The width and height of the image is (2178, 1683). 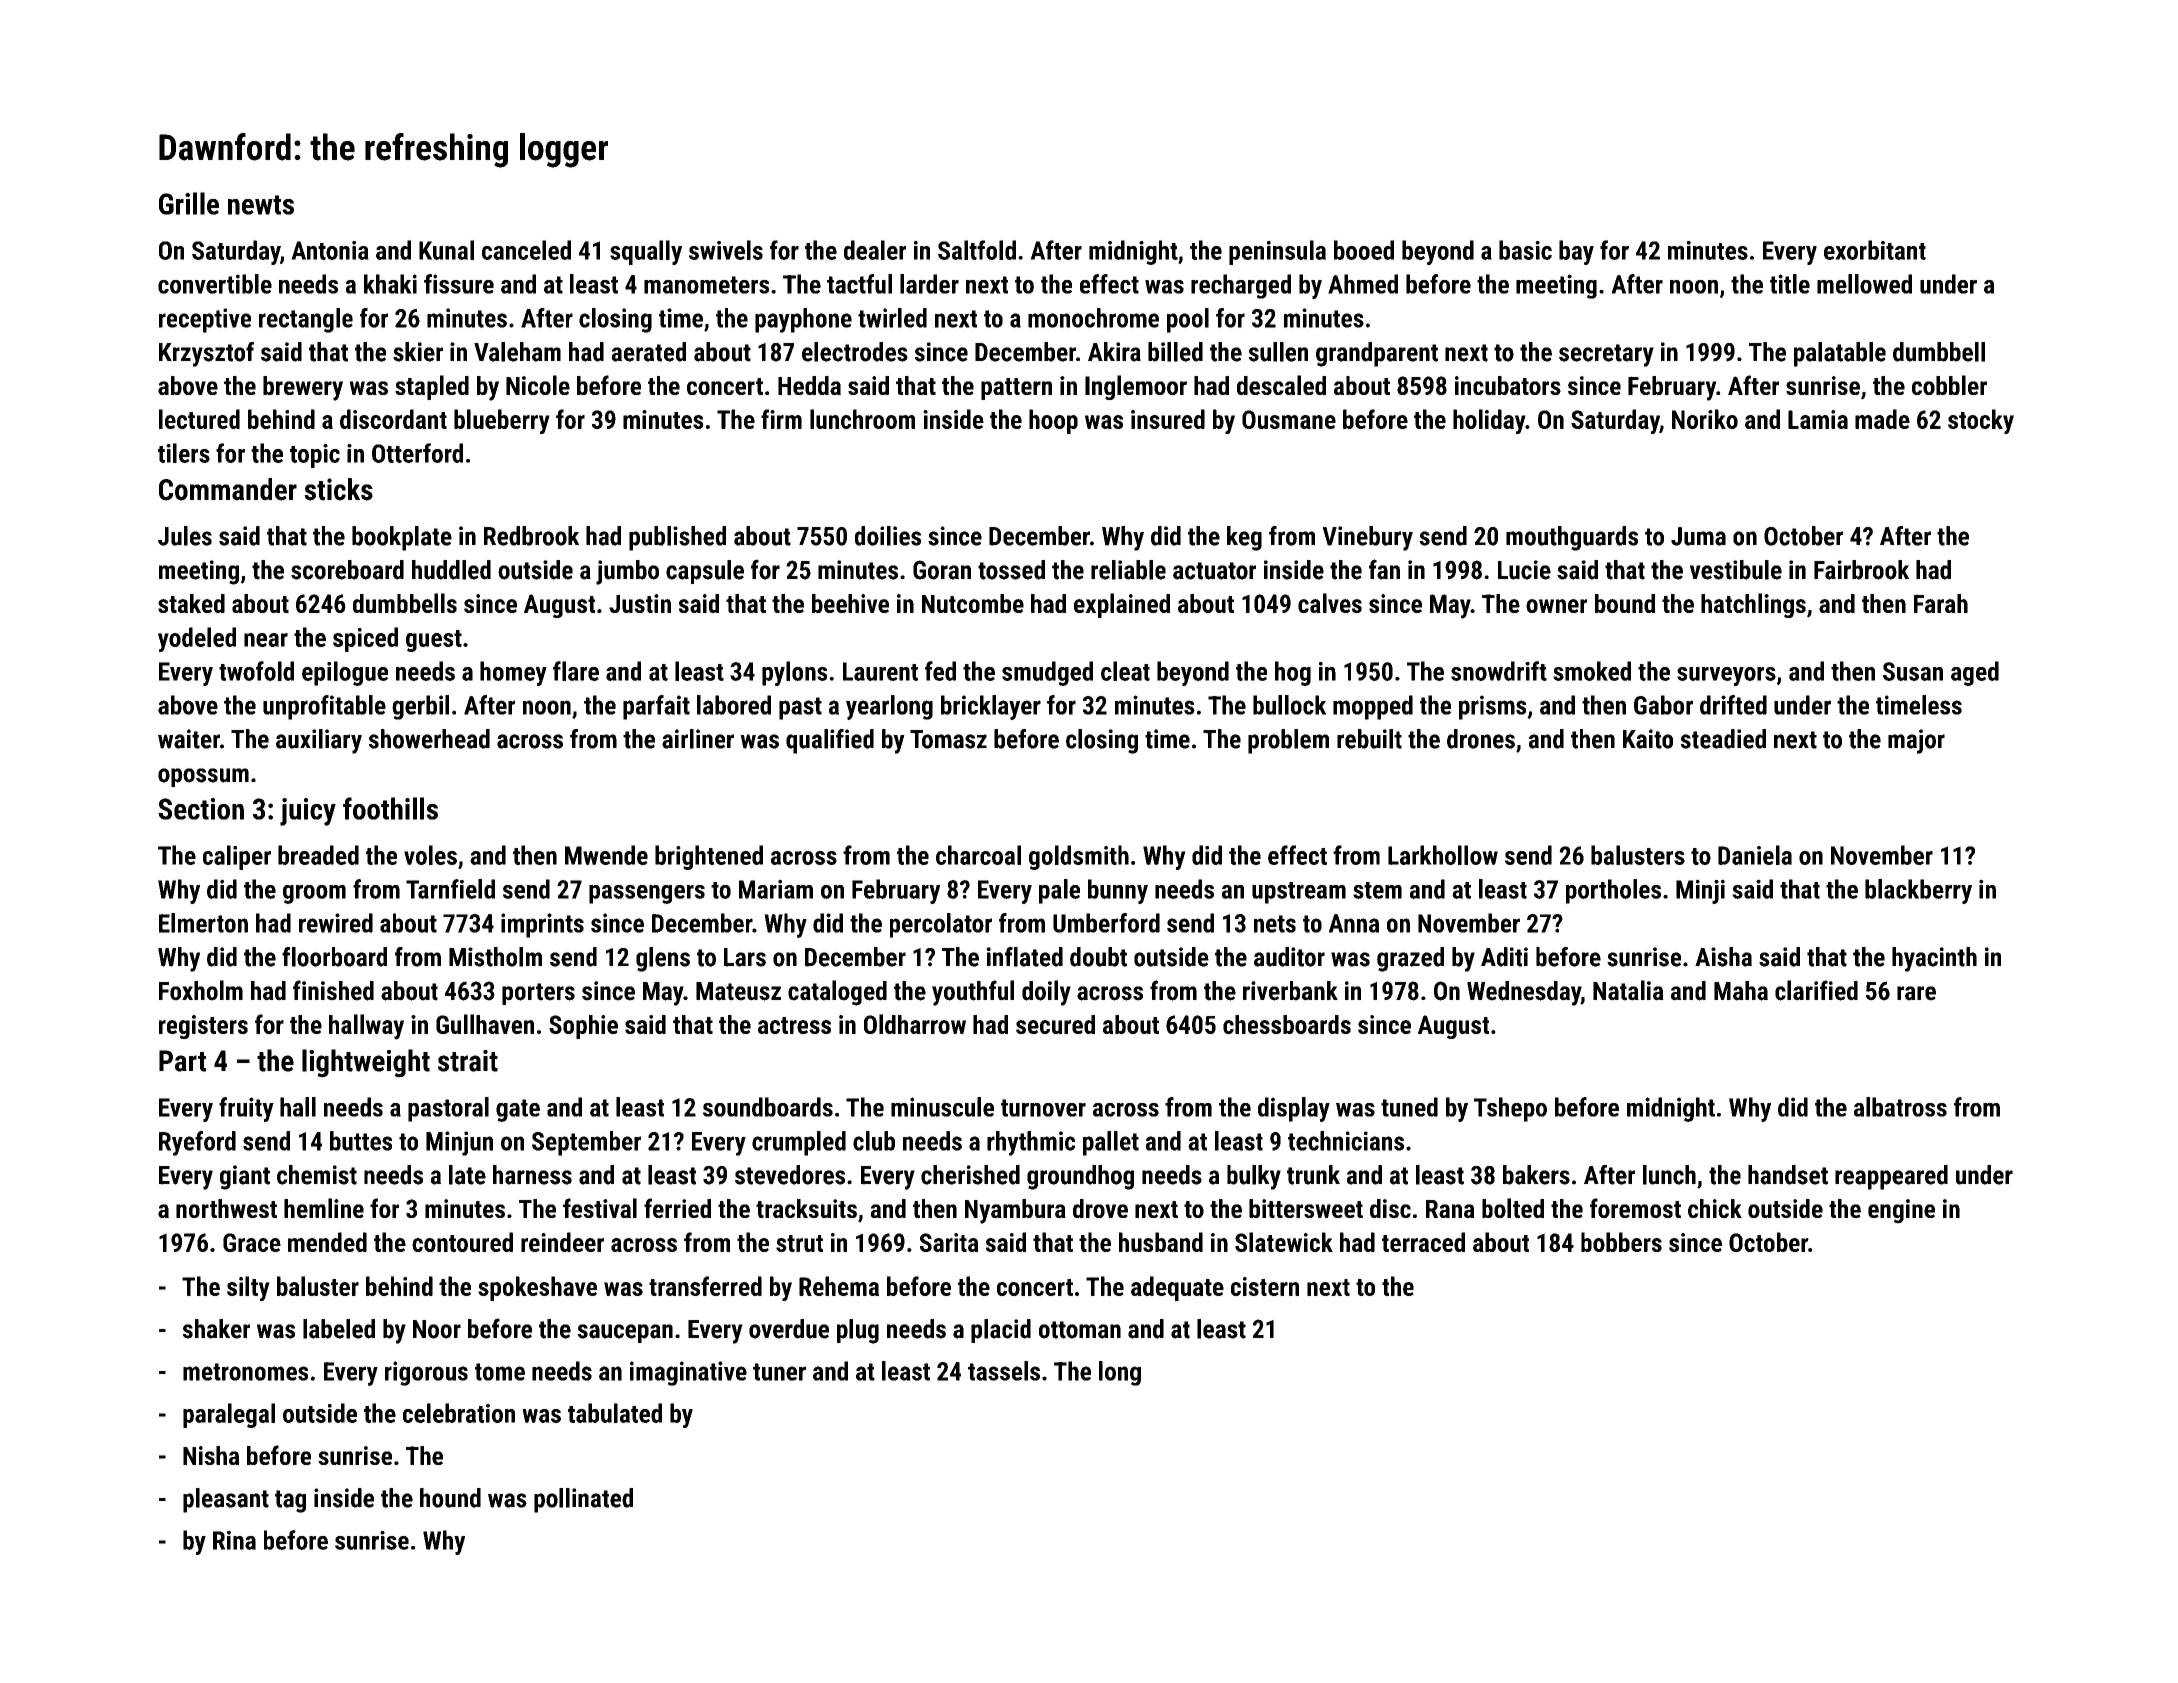 I want to click on Saltfold, so click(x=977, y=250).
